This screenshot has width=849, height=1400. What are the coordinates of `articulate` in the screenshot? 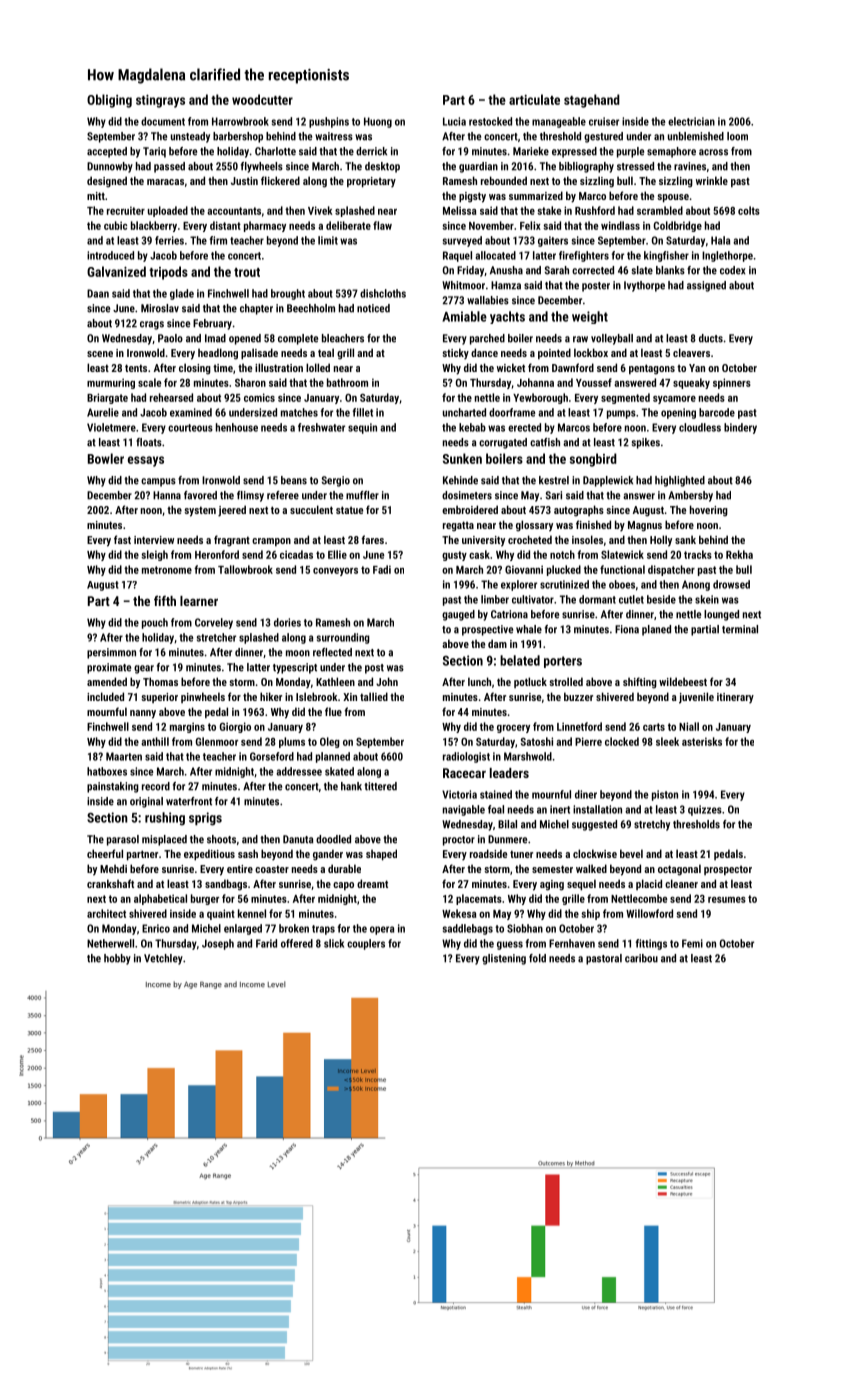 It's located at (534, 99).
